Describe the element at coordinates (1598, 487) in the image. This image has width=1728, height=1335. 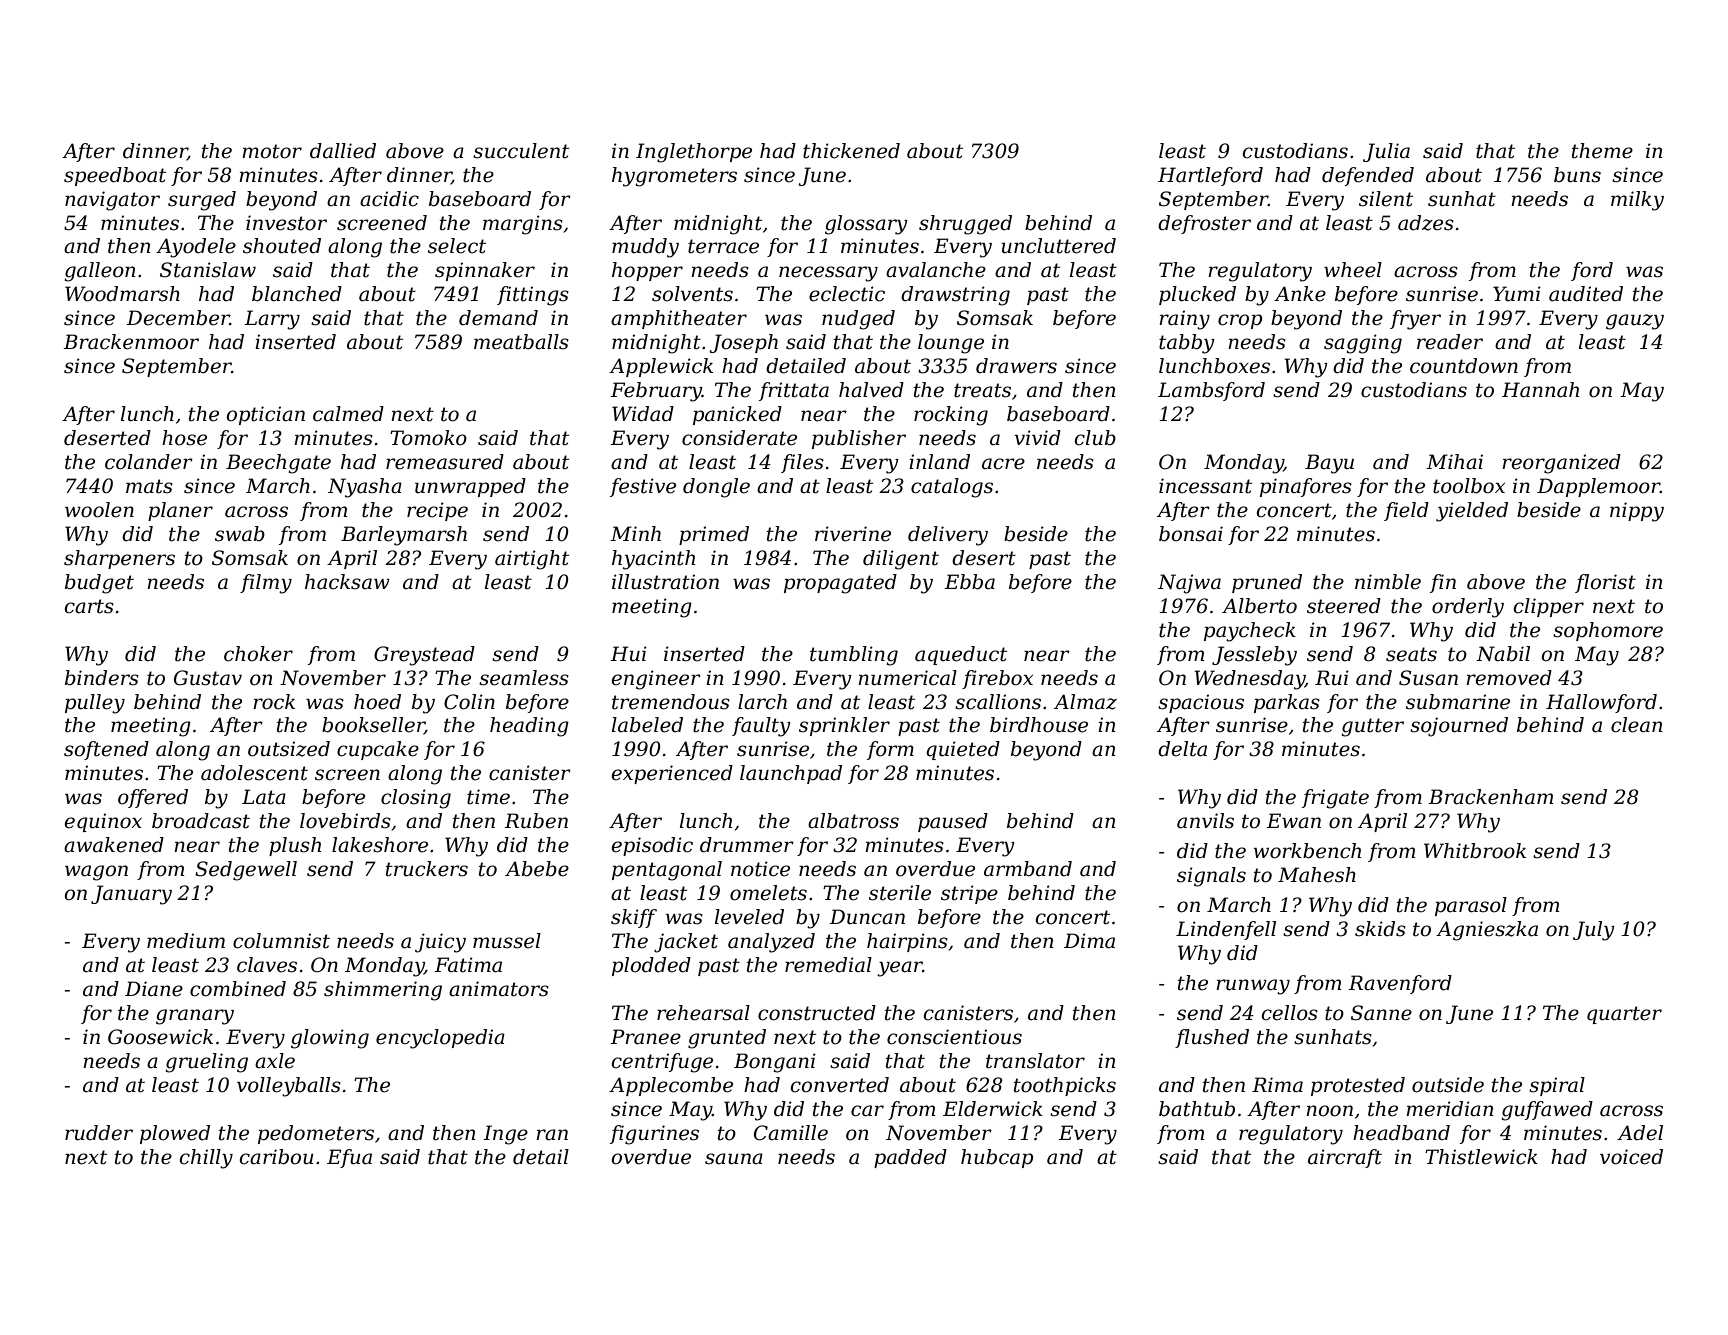
I see `Dapplemoor` at that location.
